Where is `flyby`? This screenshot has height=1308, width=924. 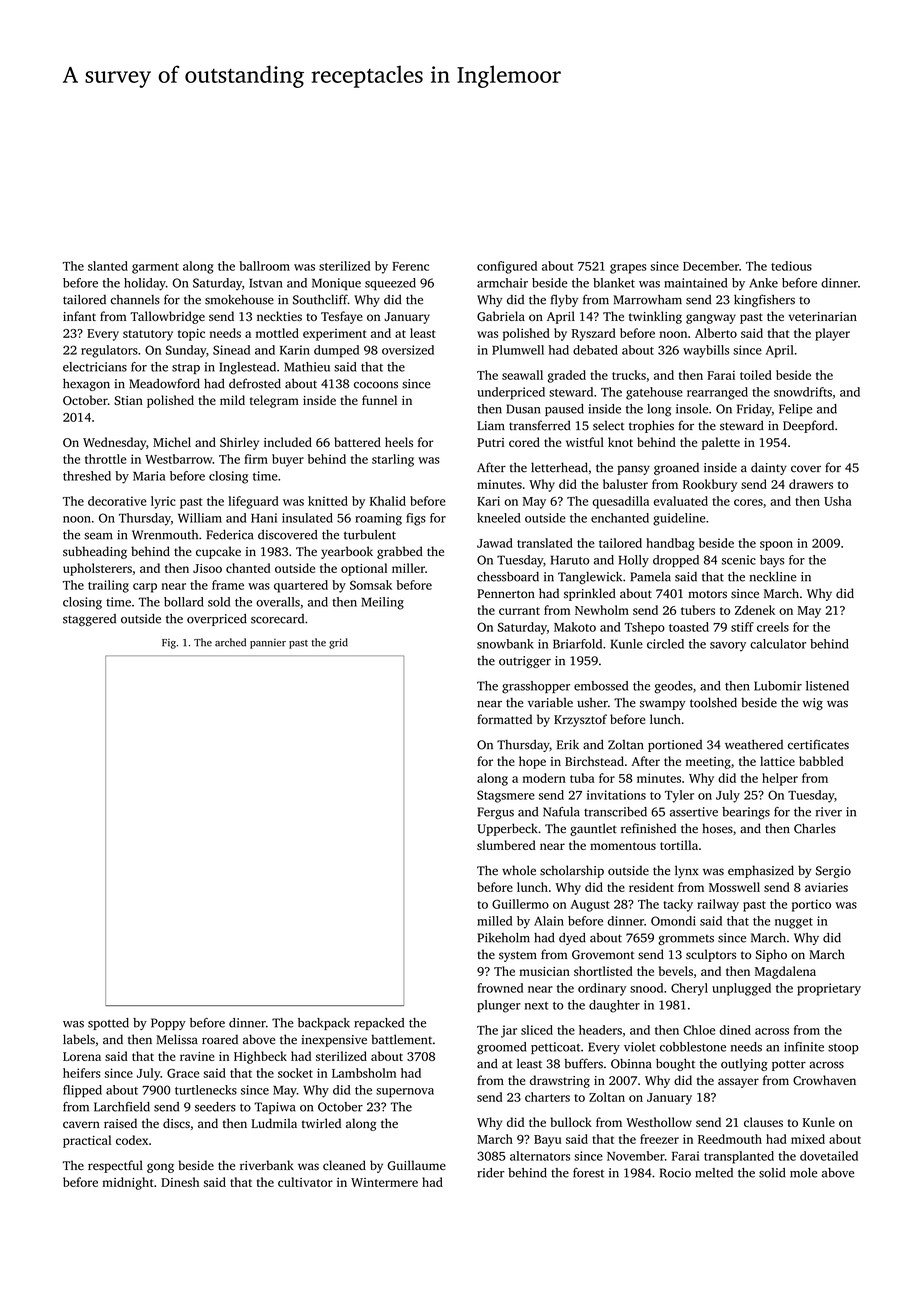 flyby is located at coordinates (564, 300).
